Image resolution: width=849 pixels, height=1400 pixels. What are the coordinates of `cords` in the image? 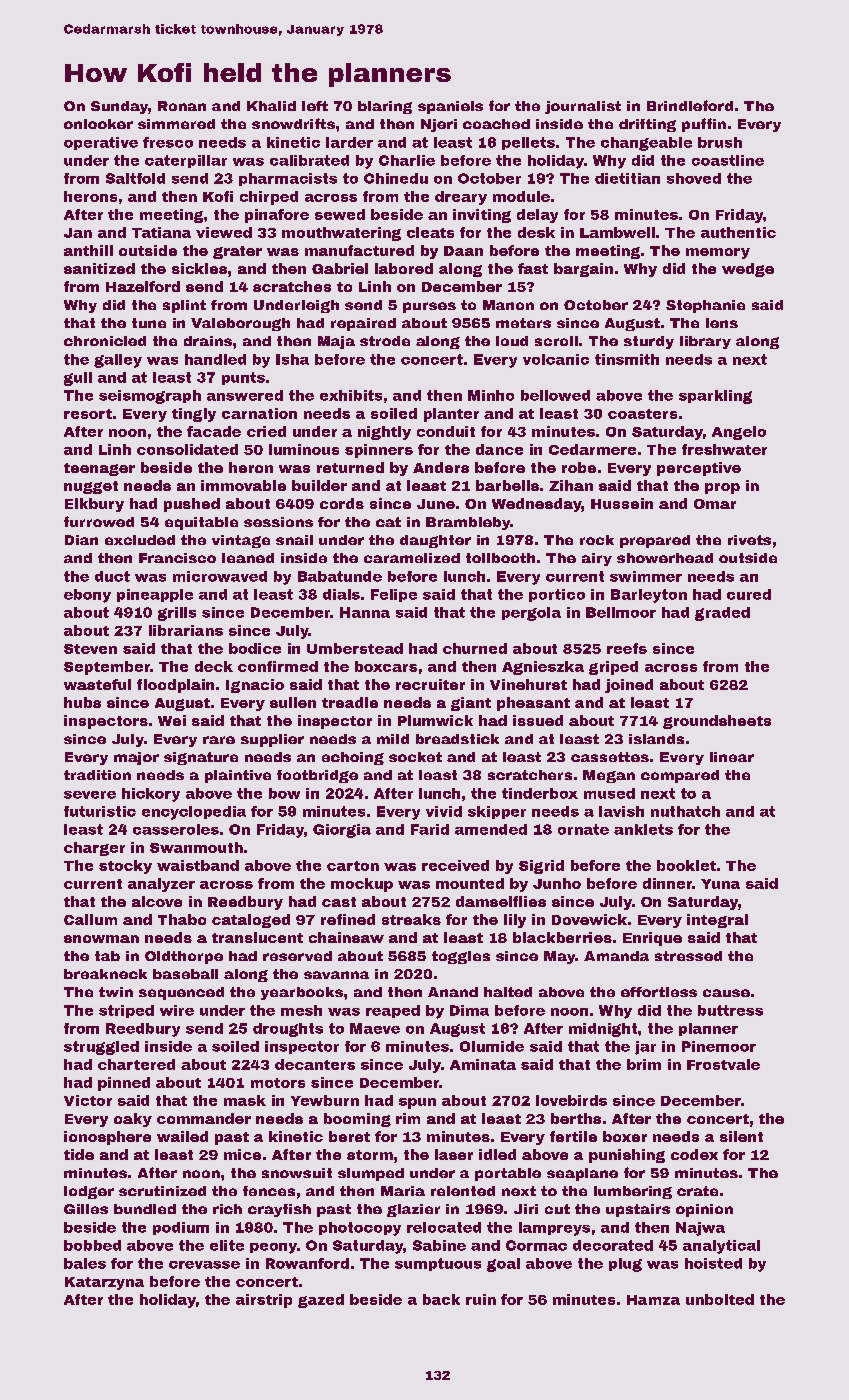 It's located at (342, 503).
